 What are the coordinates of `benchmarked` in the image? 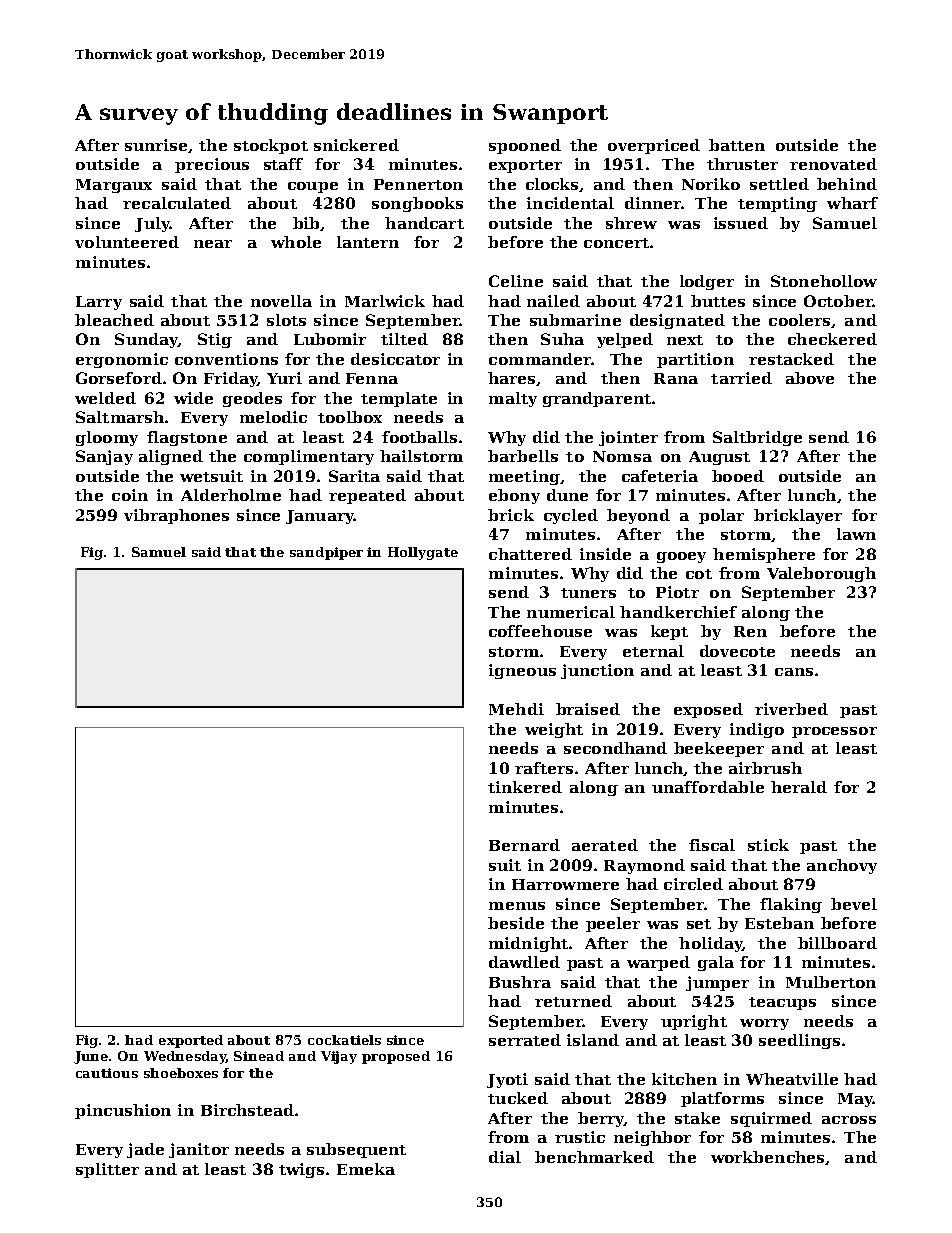 It's located at (594, 1157).
